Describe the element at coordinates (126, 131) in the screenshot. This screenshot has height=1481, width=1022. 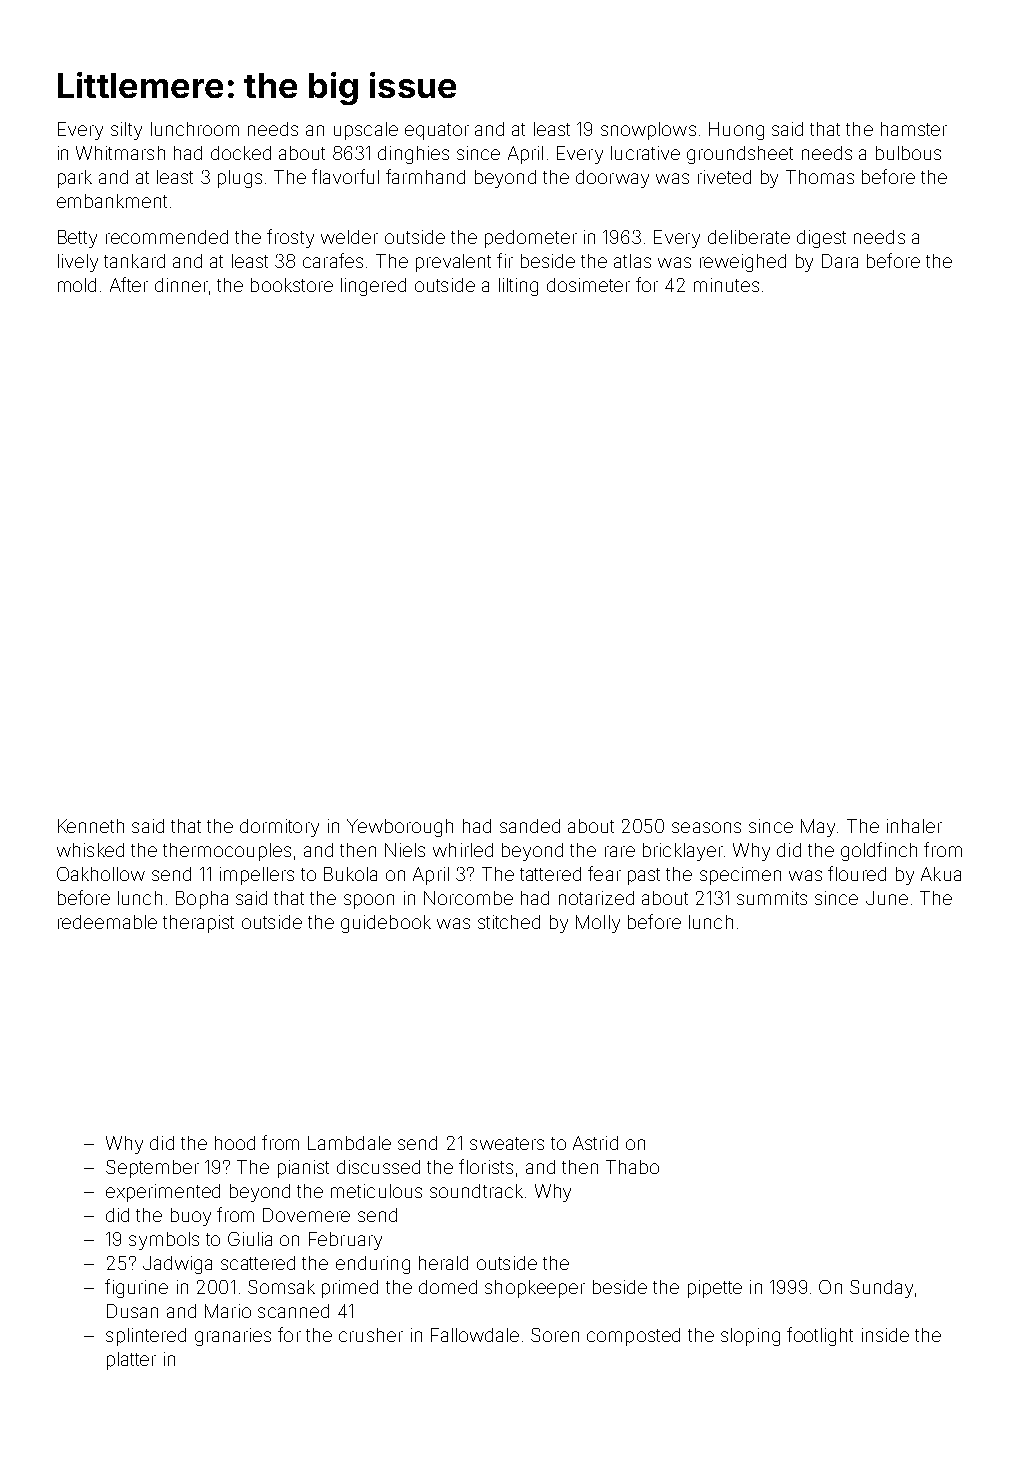
I see `silty` at that location.
